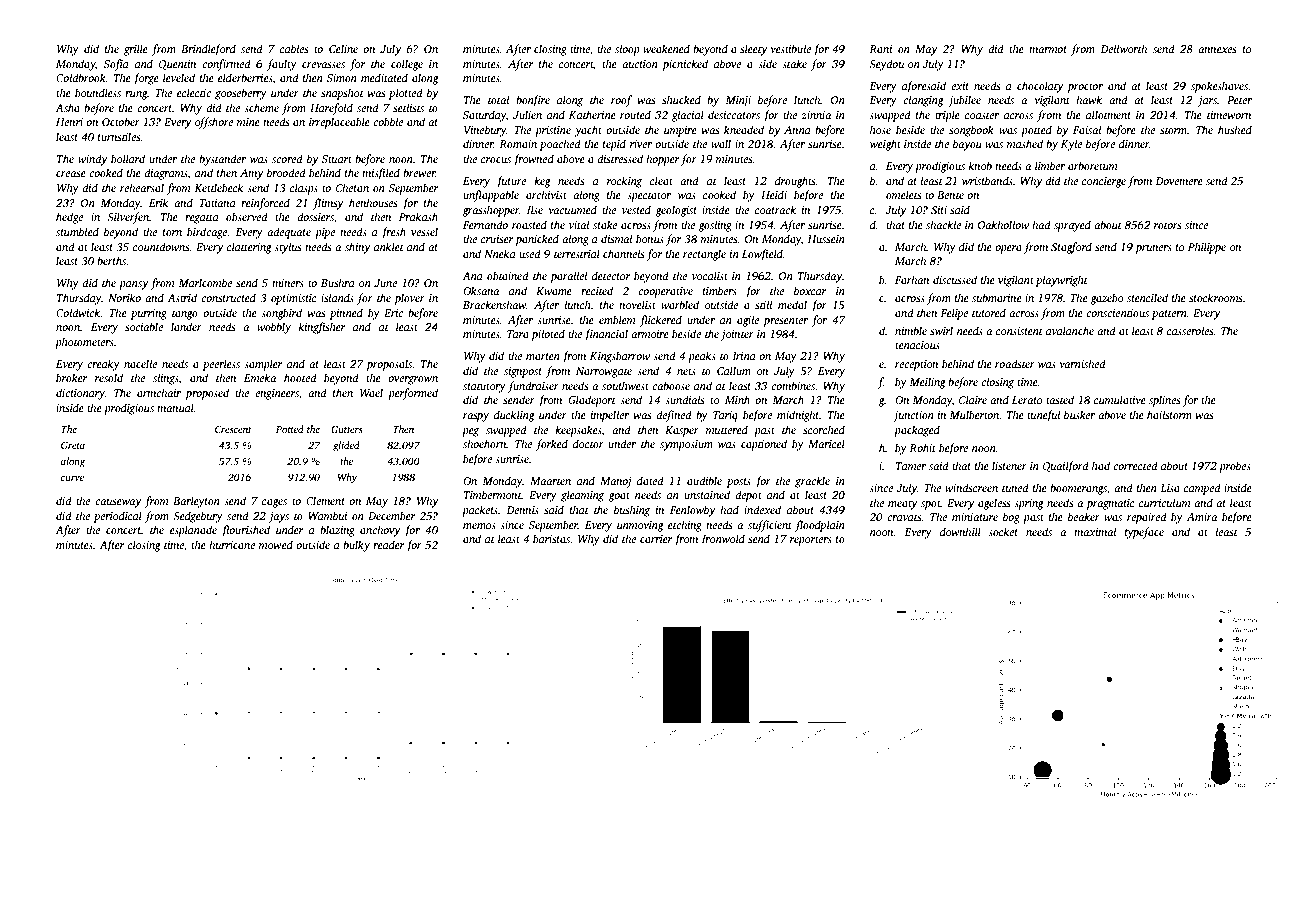 The height and width of the screenshot is (924, 1308). What do you see at coordinates (1179, 181) in the screenshot?
I see `Dovemere` at bounding box center [1179, 181].
